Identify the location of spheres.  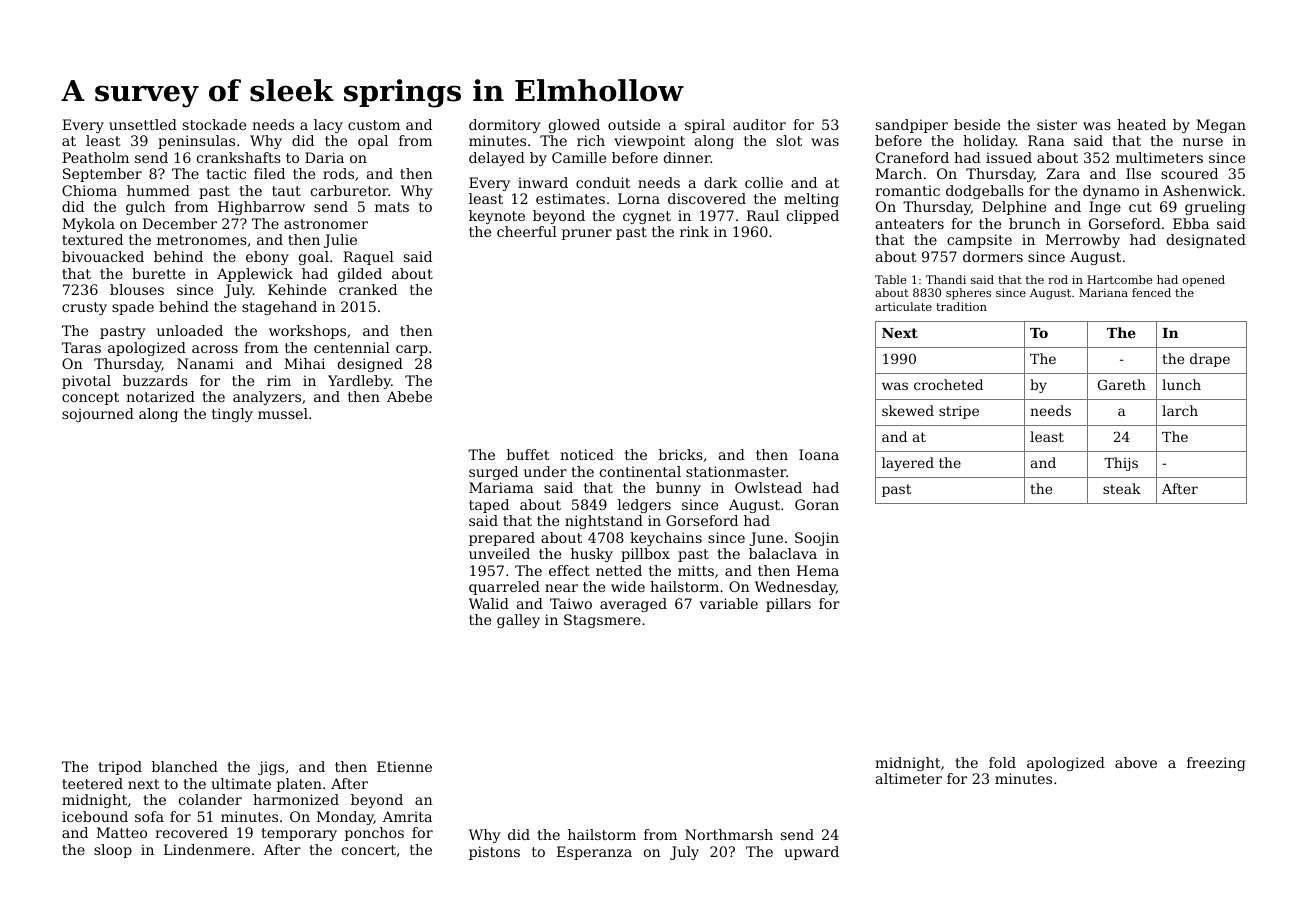
(968, 294).
